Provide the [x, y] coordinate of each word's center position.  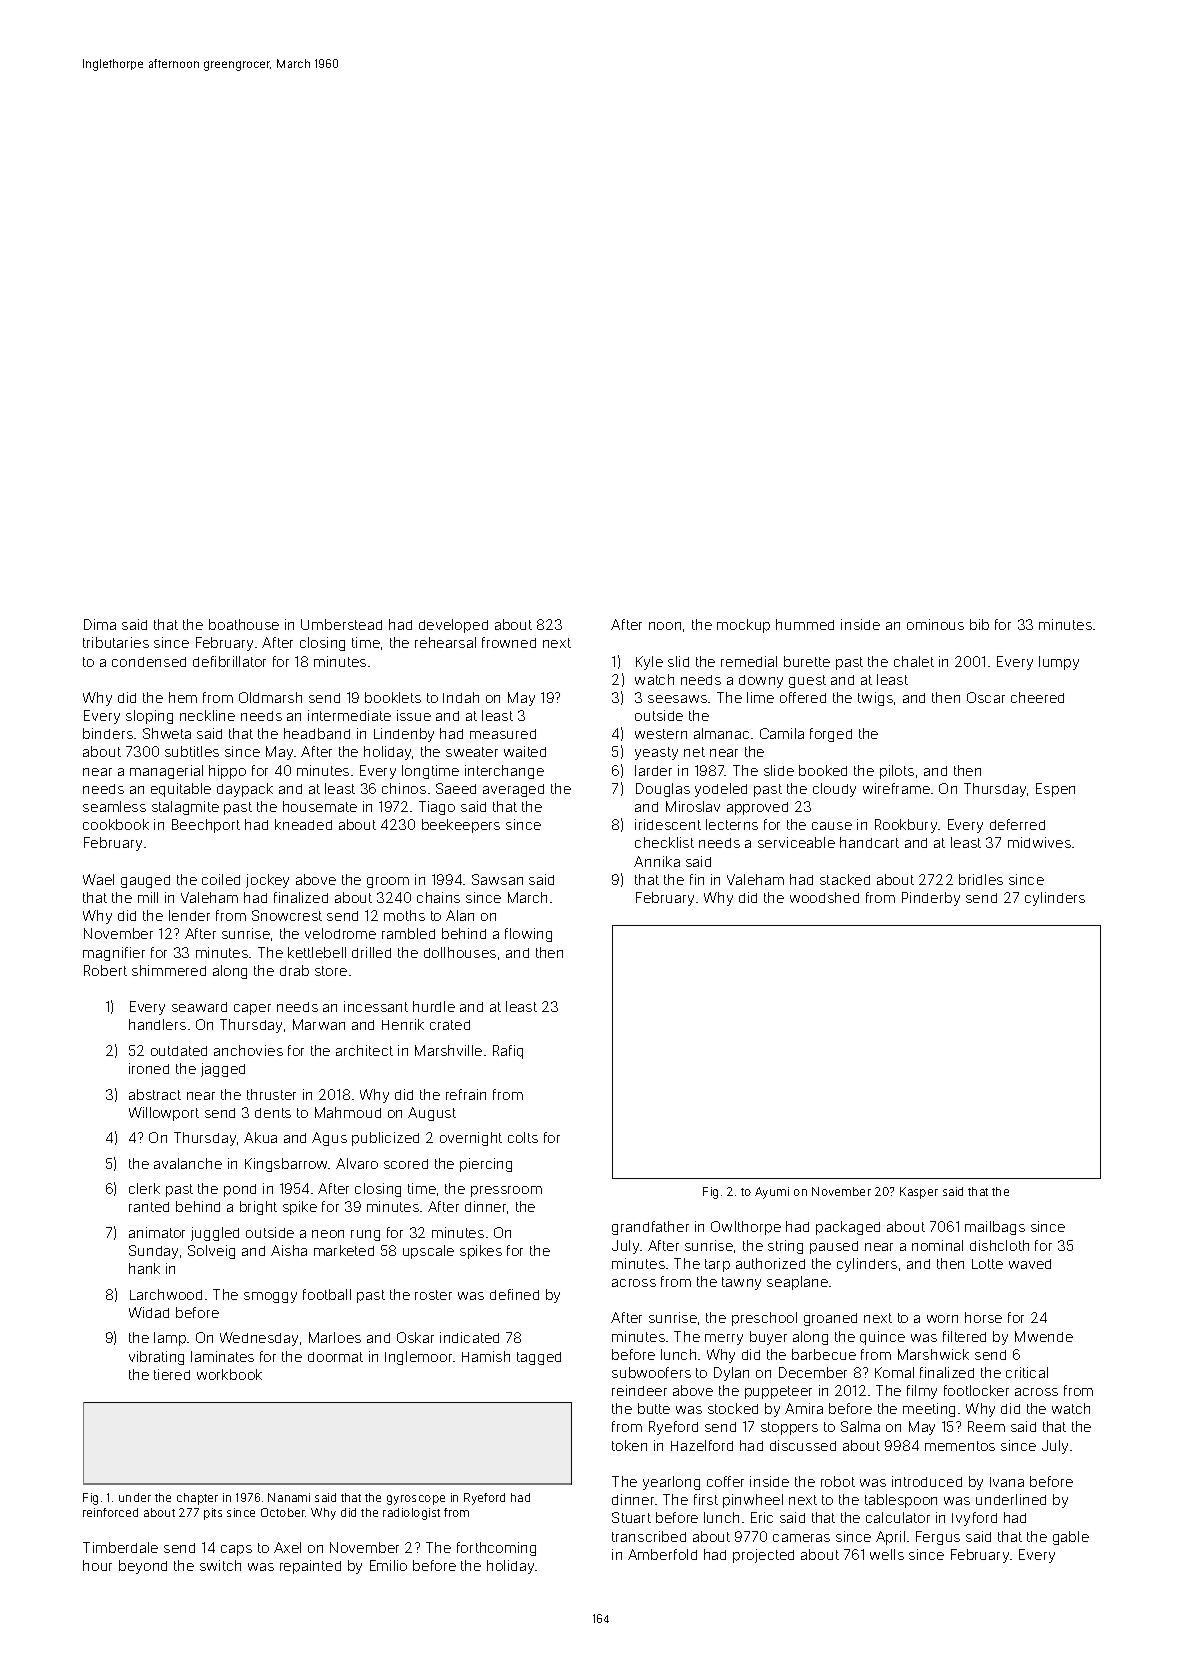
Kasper [919, 1193]
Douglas [663, 790]
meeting [929, 1410]
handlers [157, 1024]
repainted [310, 1567]
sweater [472, 752]
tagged [539, 1358]
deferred [1017, 824]
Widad [149, 1312]
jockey [267, 881]
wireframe [896, 788]
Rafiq [508, 1052]
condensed [149, 662]
